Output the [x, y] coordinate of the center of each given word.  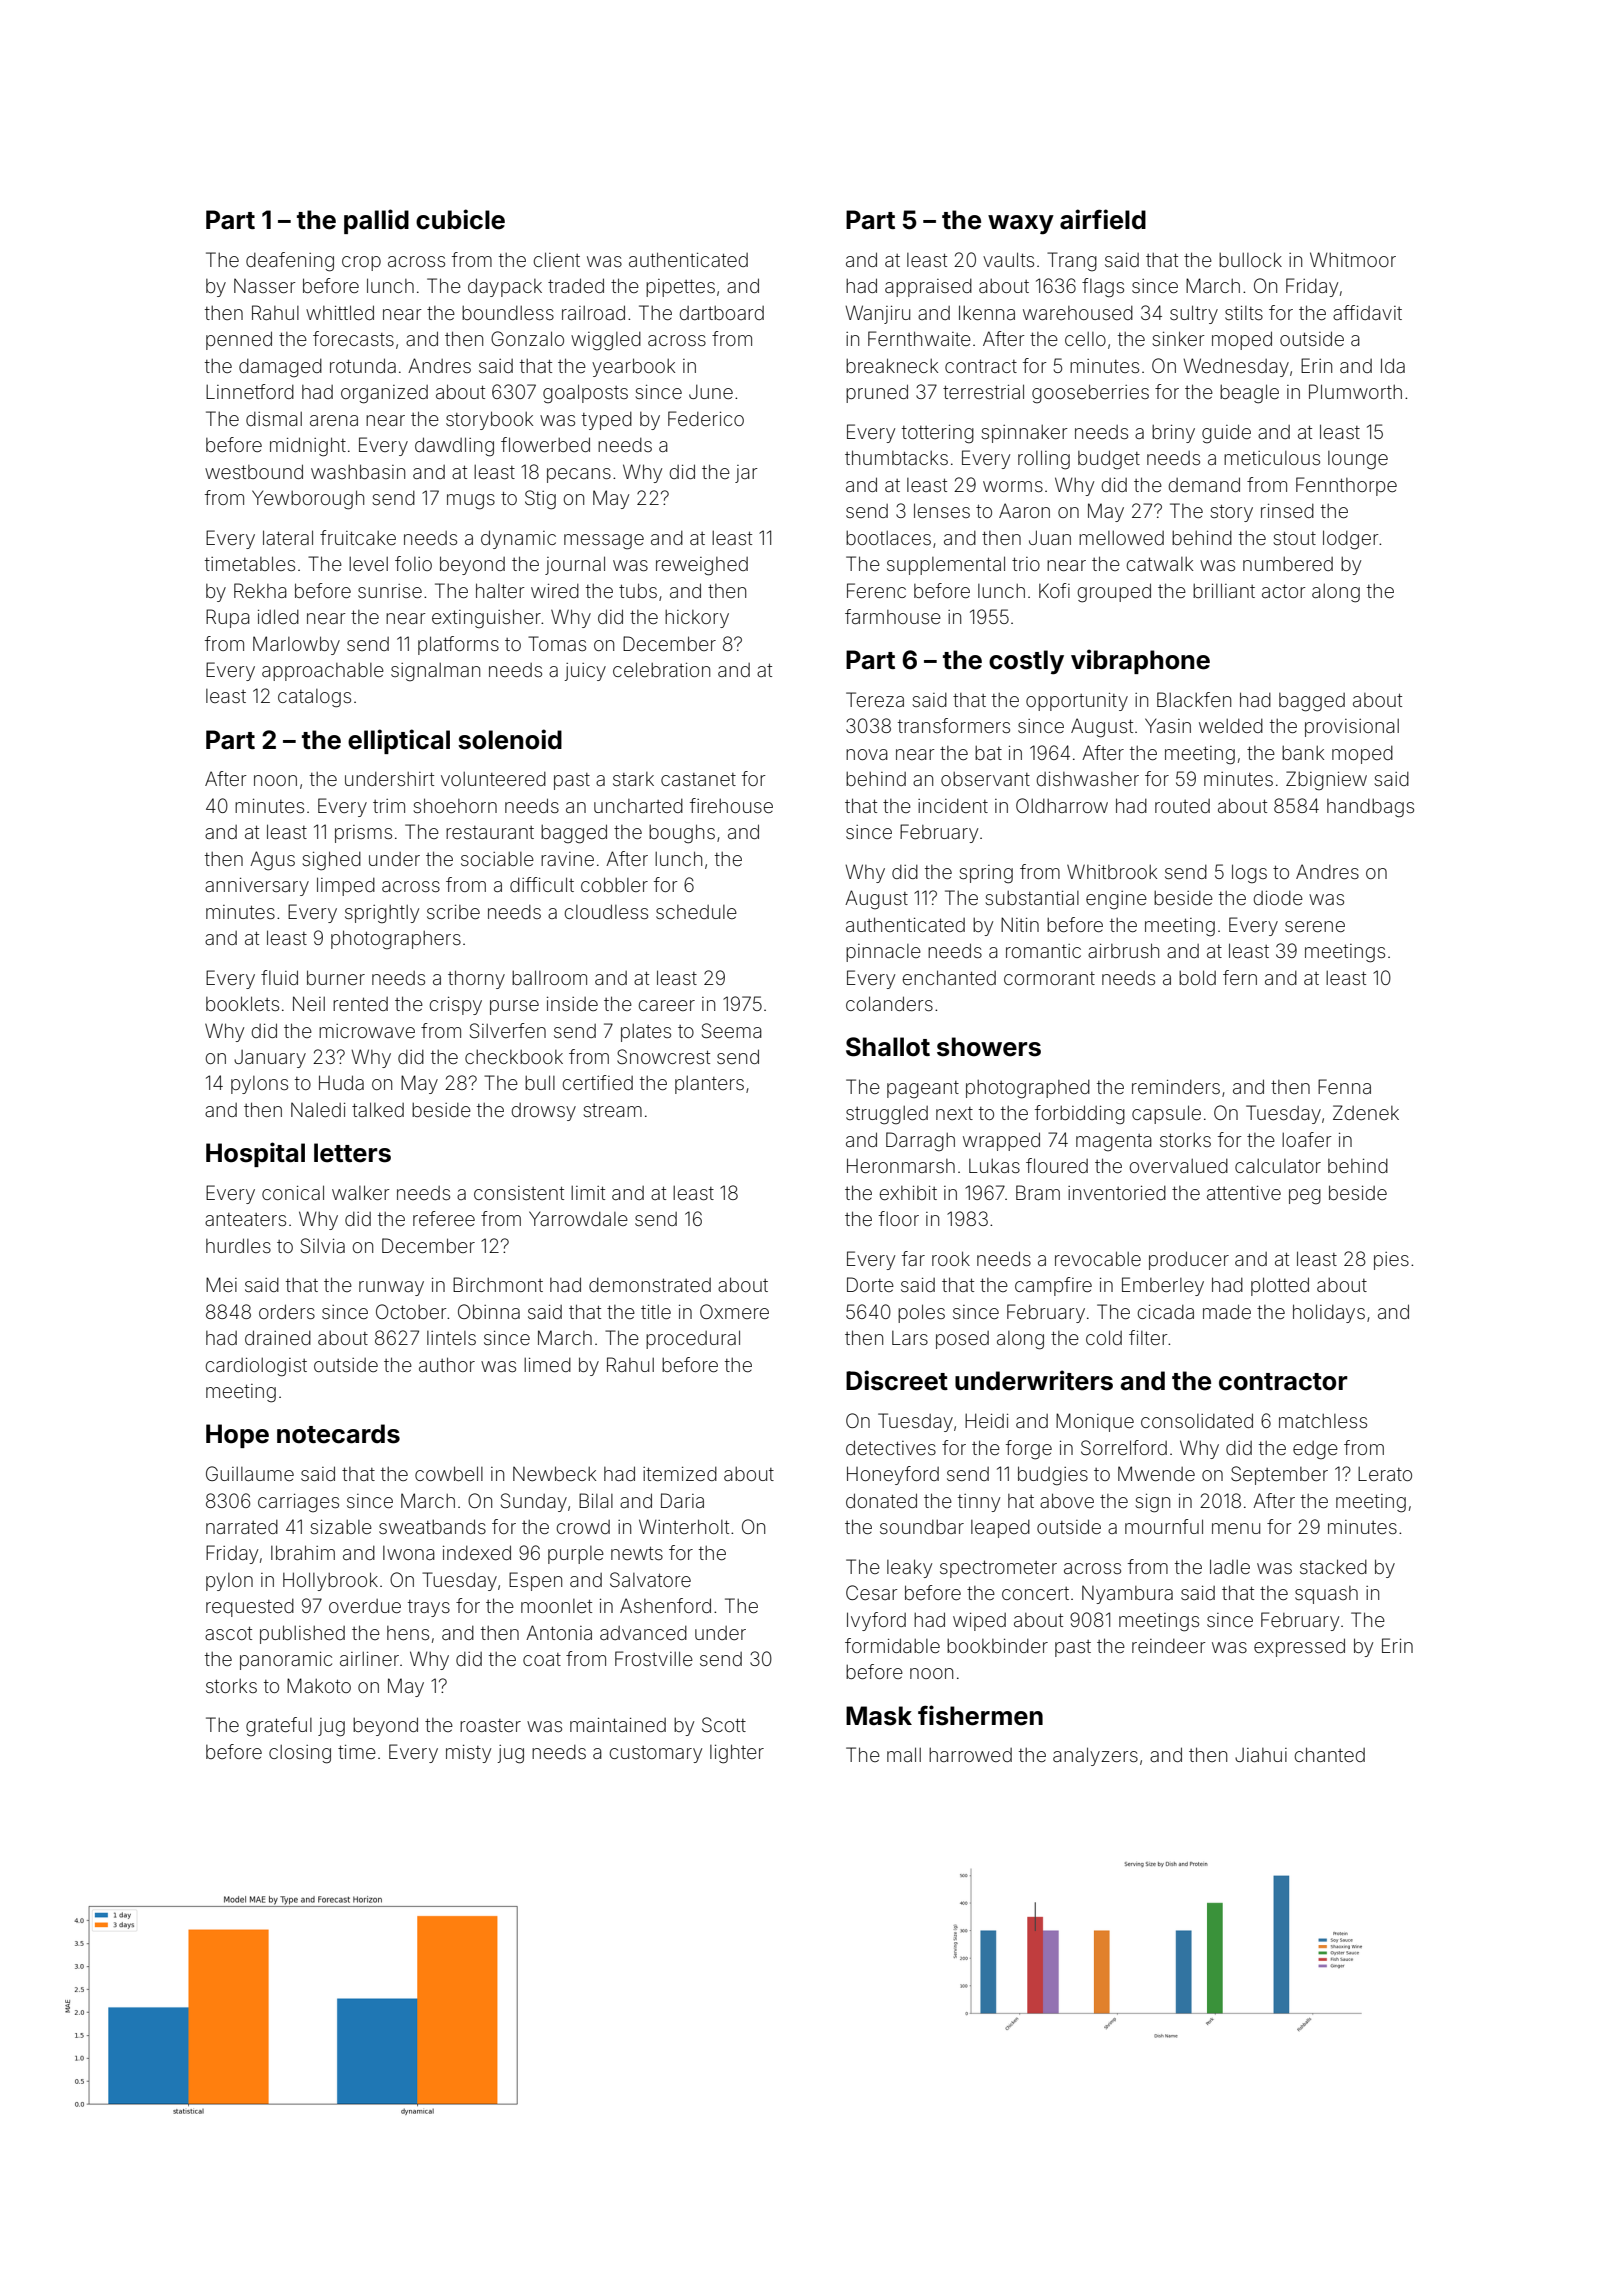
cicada [1166, 1312]
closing [300, 1754]
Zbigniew [1326, 781]
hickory [697, 619]
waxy [1021, 225]
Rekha [260, 590]
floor [899, 1218]
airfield [1103, 219]
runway [391, 1288]
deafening [290, 262]
